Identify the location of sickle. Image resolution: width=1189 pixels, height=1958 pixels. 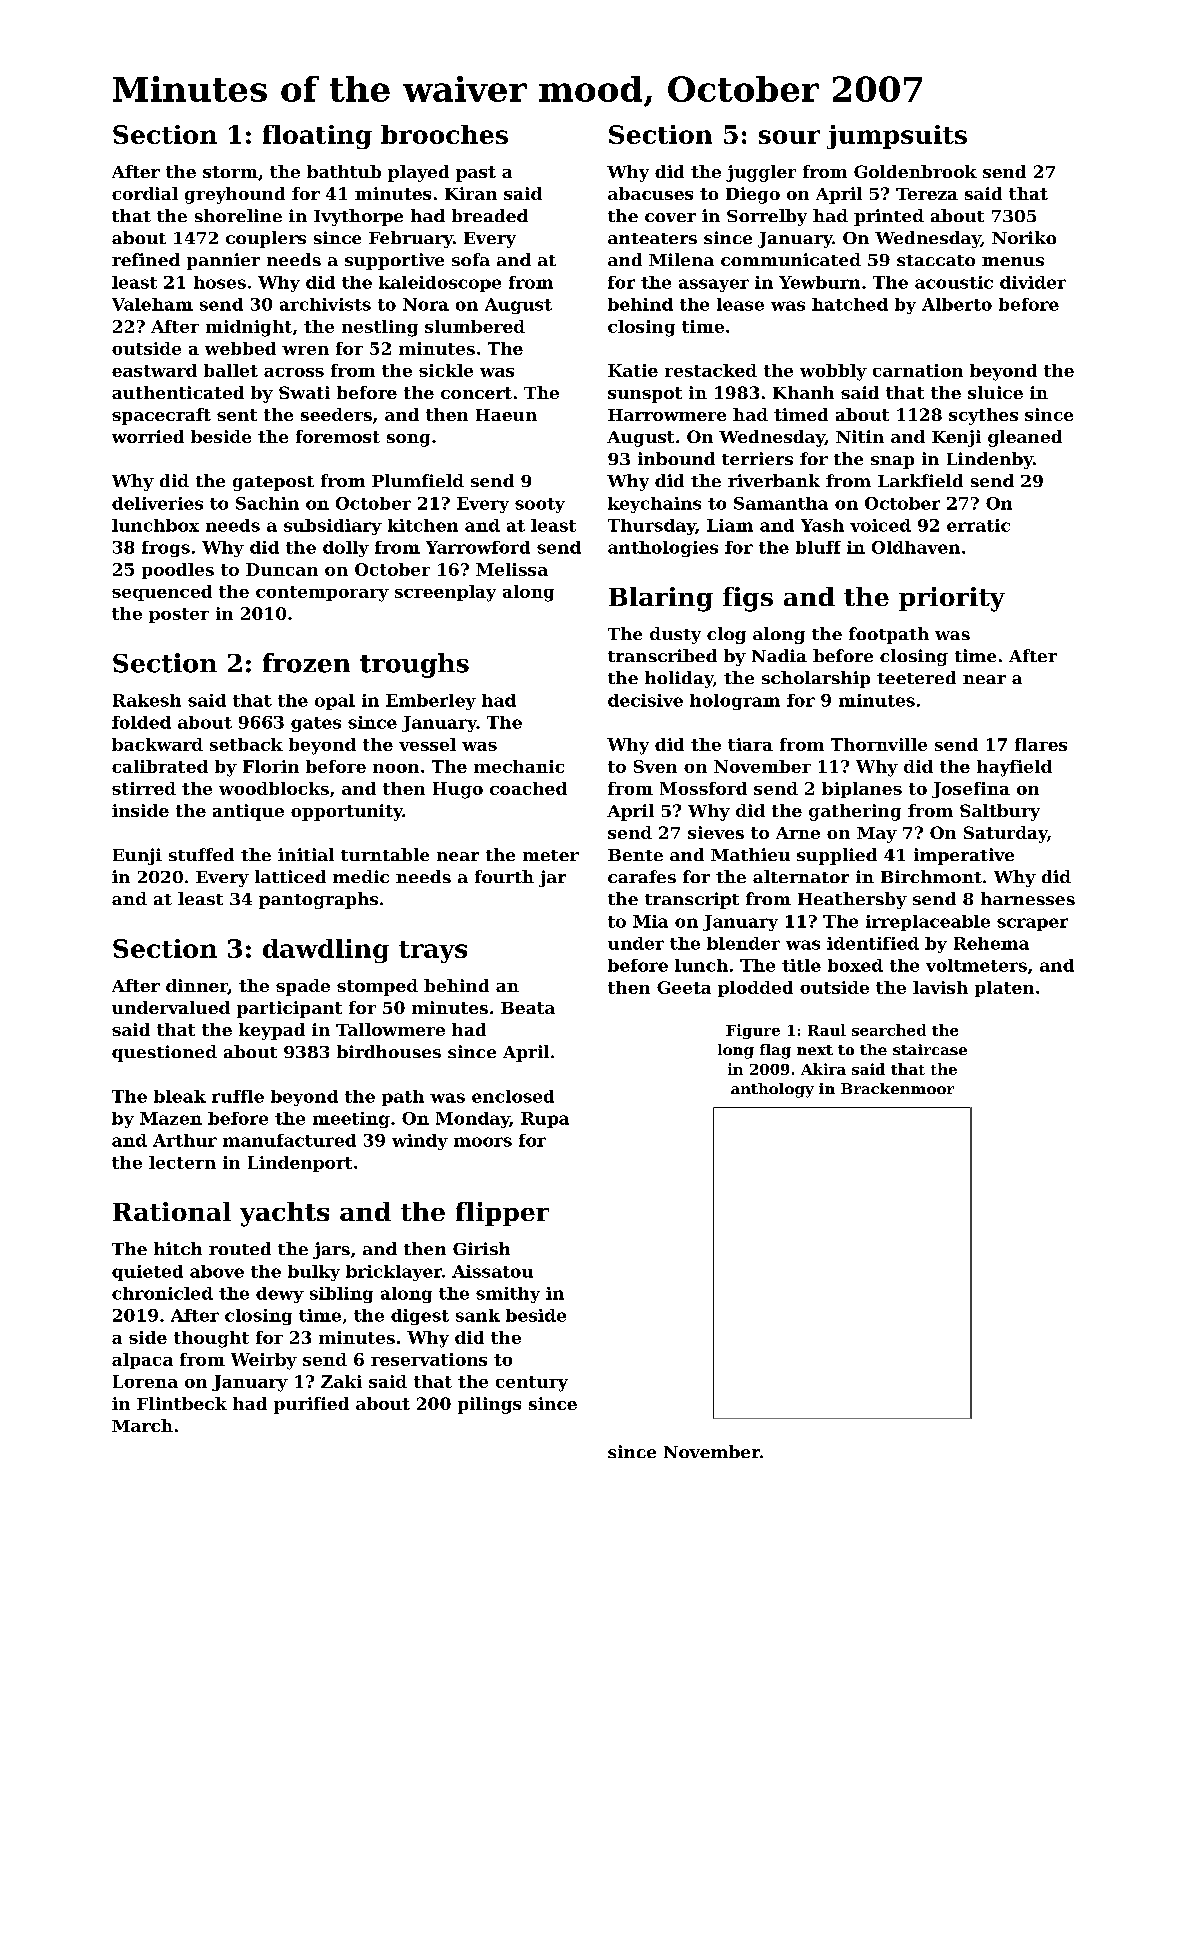
(446, 370).
